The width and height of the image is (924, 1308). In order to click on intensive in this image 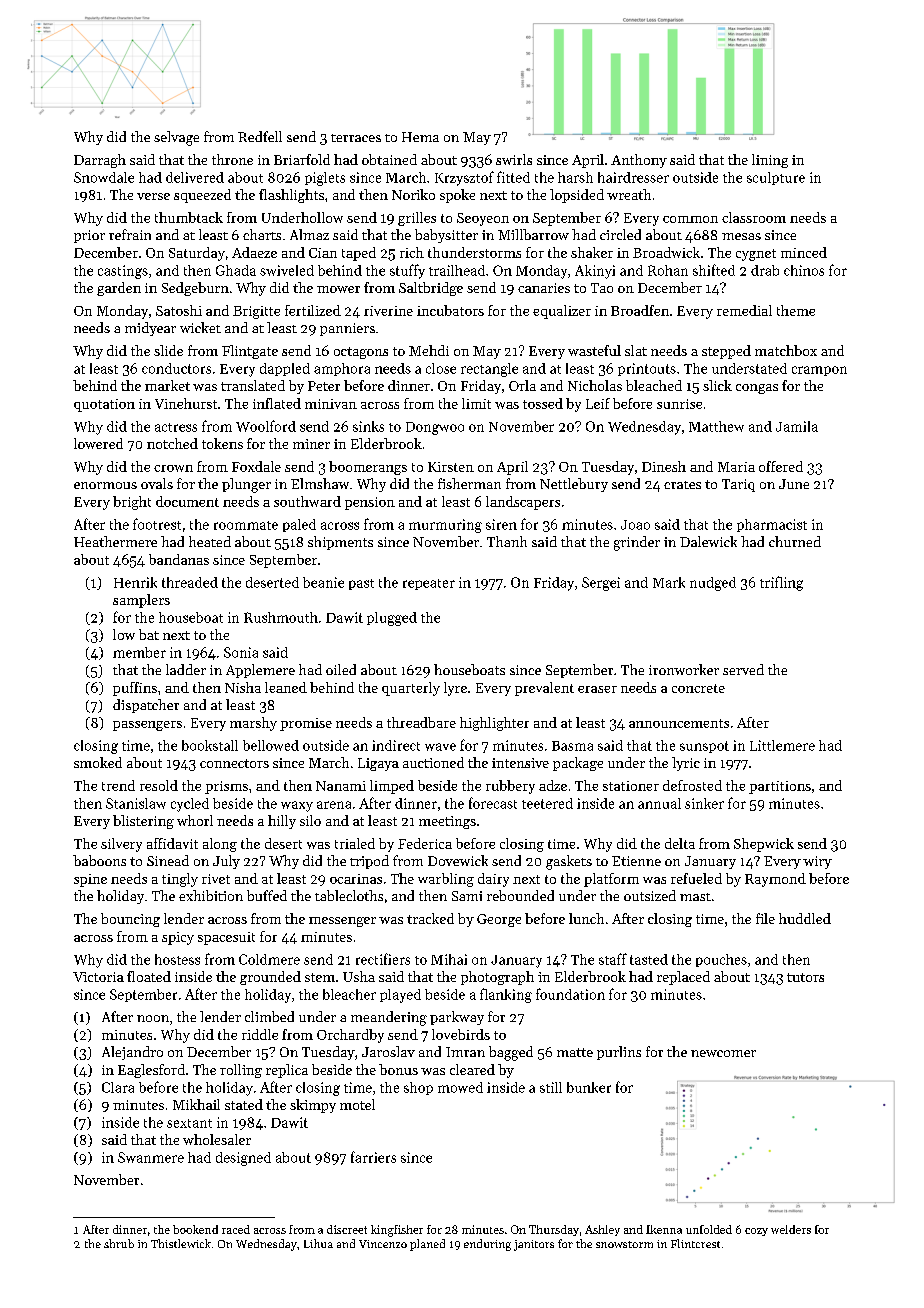, I will do `click(520, 763)`.
